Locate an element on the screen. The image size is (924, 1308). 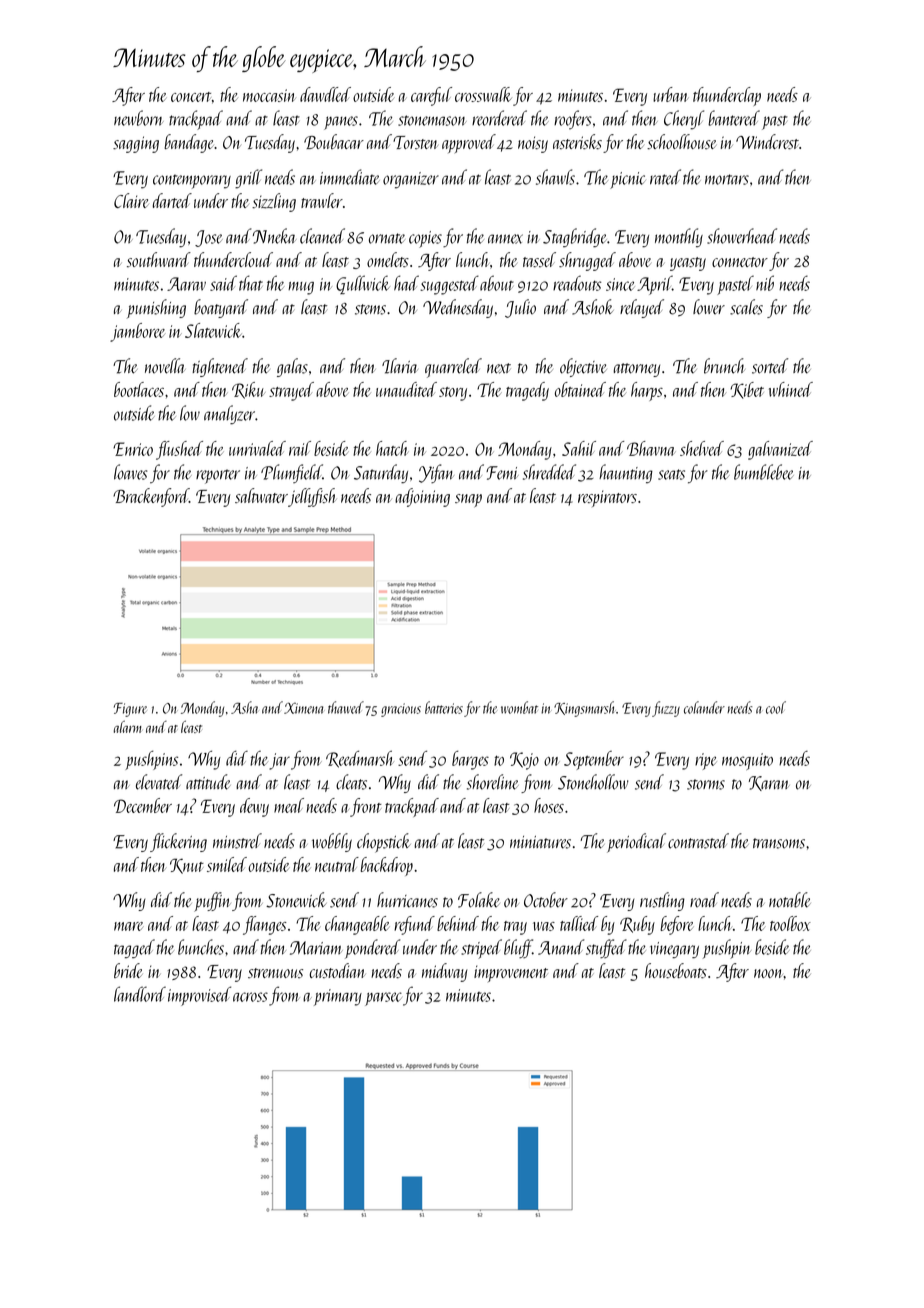
attitude is located at coordinates (208, 782).
